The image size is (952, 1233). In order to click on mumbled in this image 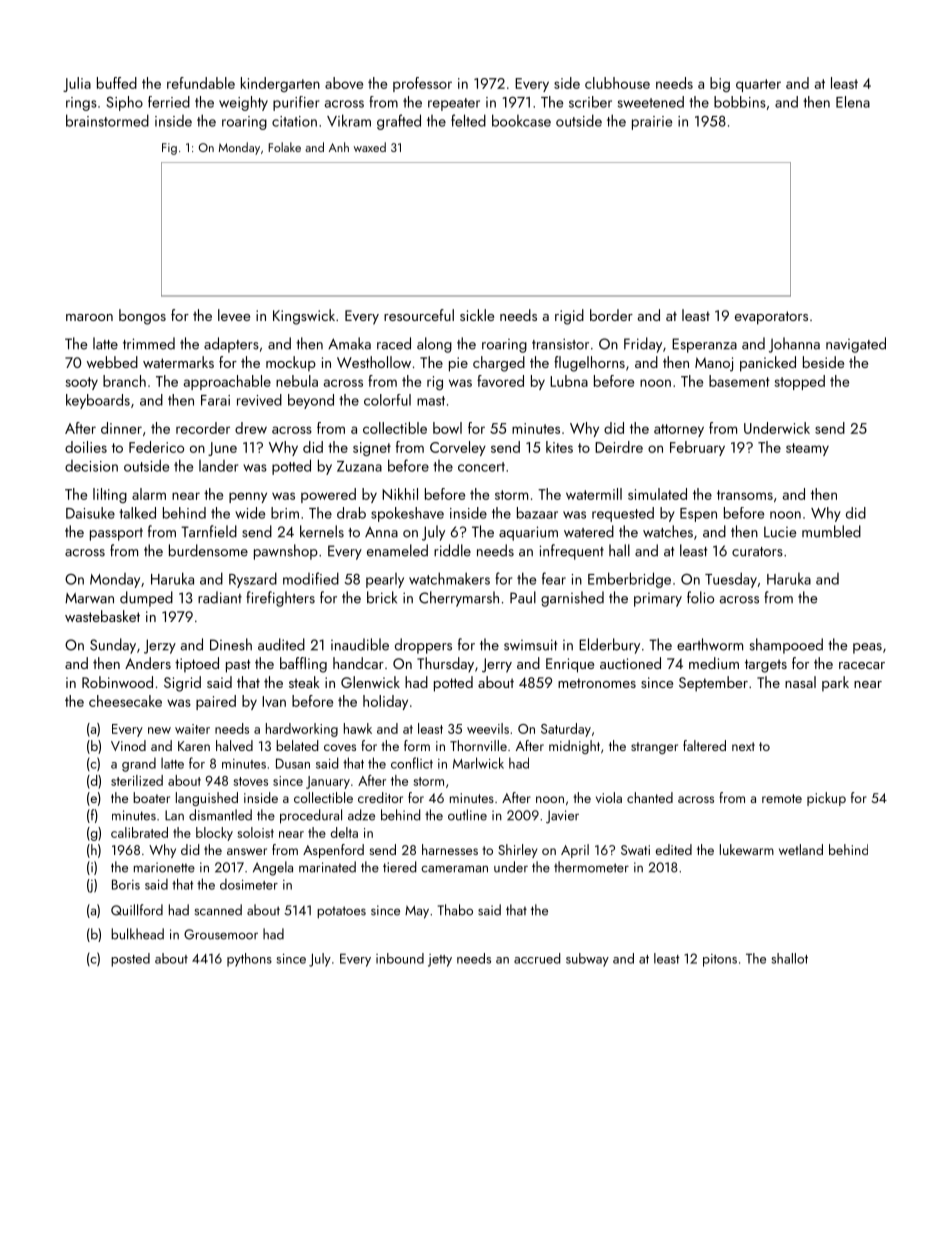, I will do `click(831, 531)`.
